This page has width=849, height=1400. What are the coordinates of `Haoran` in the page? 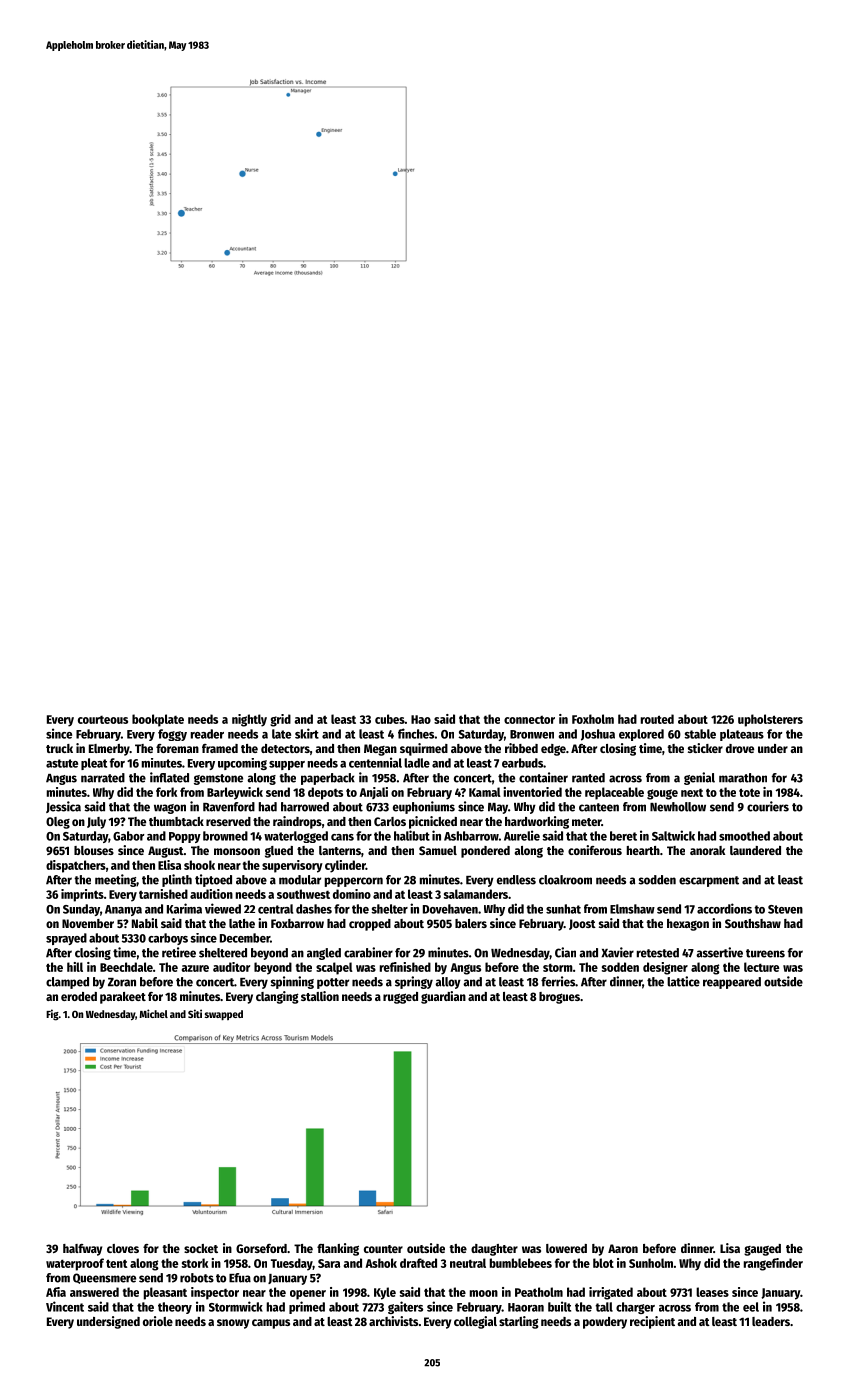 It's located at (526, 1307).
